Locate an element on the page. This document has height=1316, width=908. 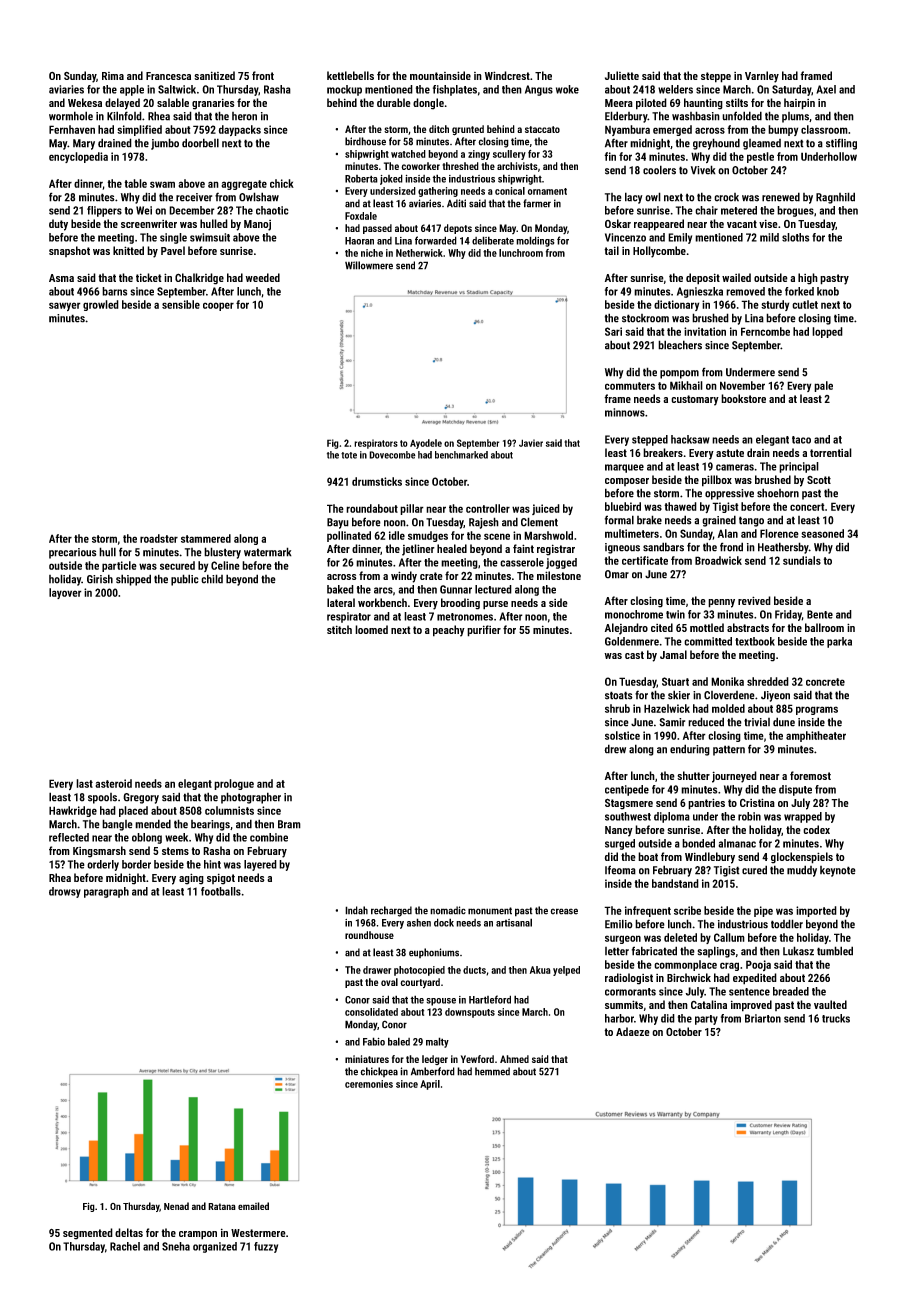
taco is located at coordinates (801, 440).
